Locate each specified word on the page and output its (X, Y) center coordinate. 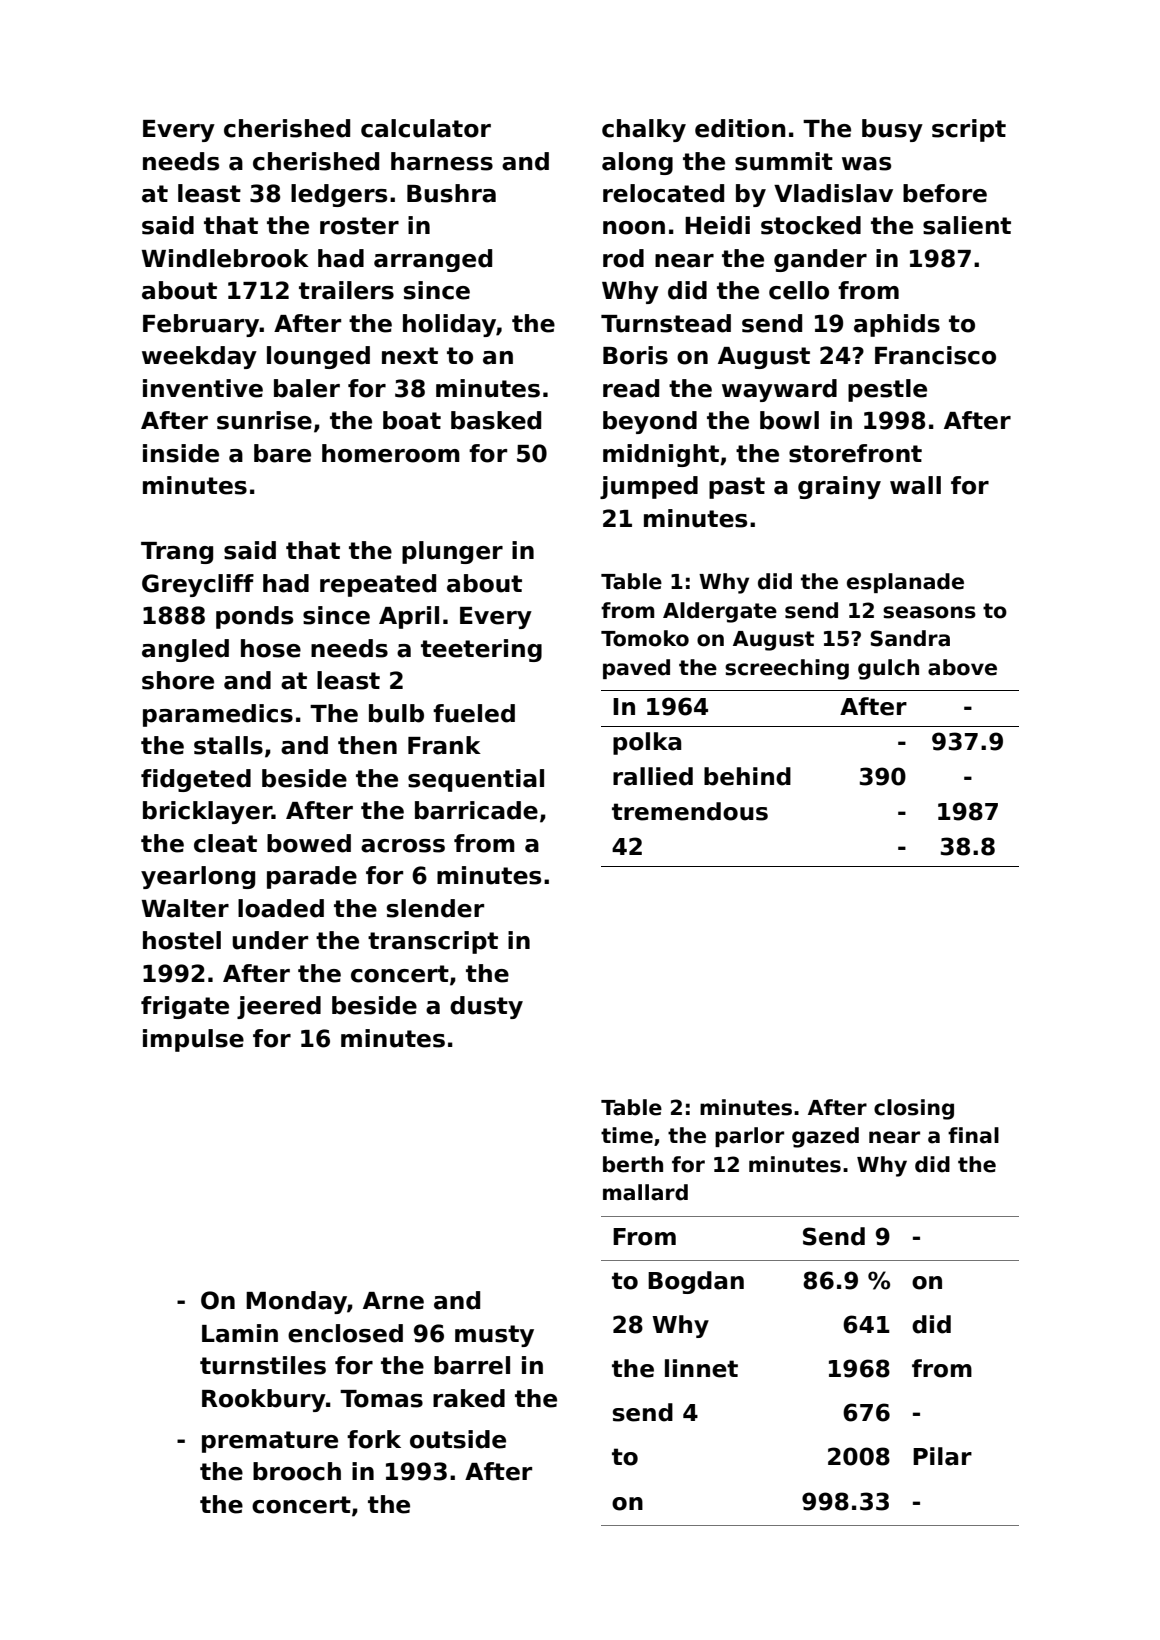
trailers (346, 290)
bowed (309, 843)
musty (494, 1336)
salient (967, 225)
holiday (449, 325)
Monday (296, 1302)
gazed (825, 1137)
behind (747, 776)
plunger (452, 552)
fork (374, 1439)
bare (282, 453)
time (627, 1135)
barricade (476, 810)
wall (915, 485)
